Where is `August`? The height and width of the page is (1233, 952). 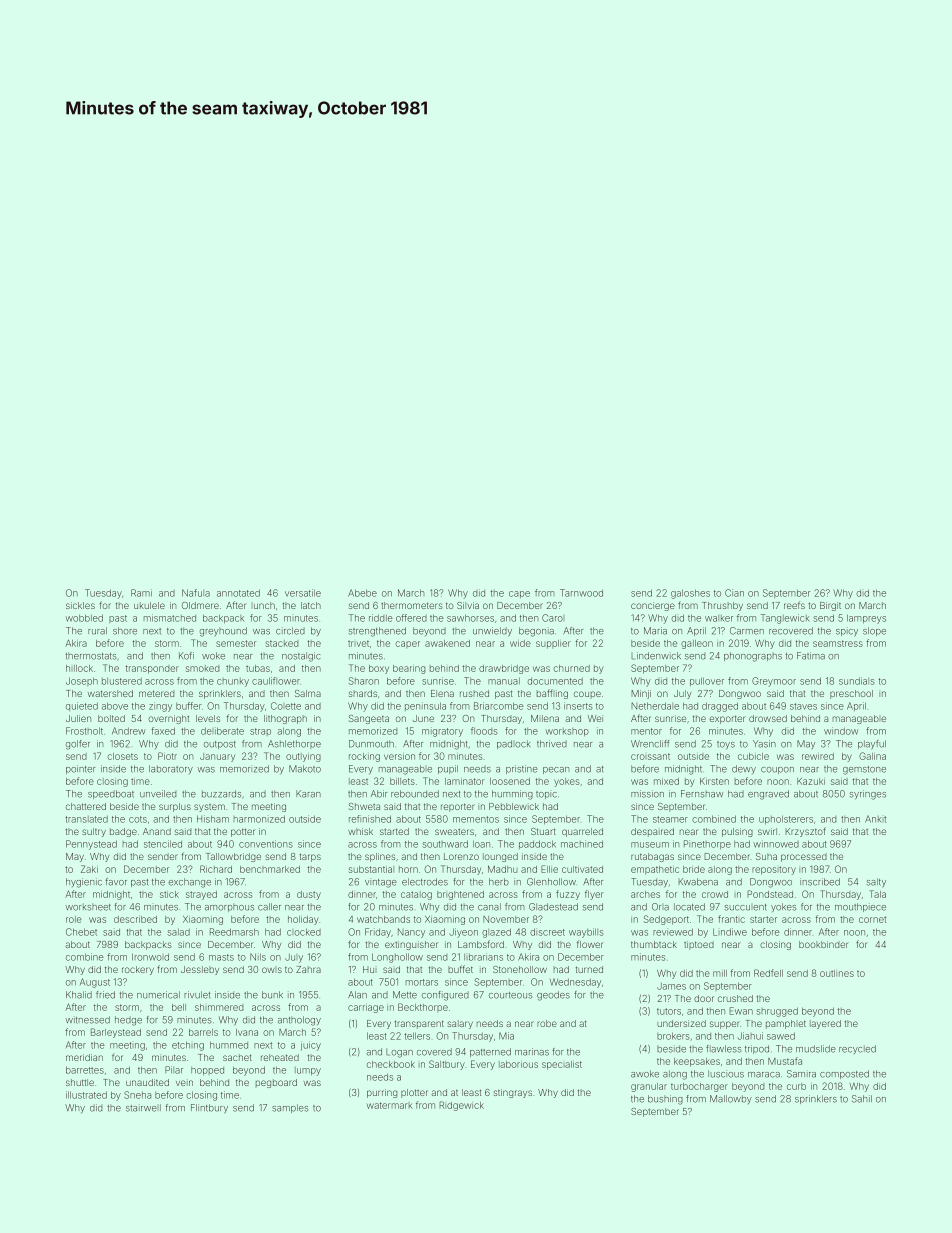 August is located at coordinates (95, 983).
